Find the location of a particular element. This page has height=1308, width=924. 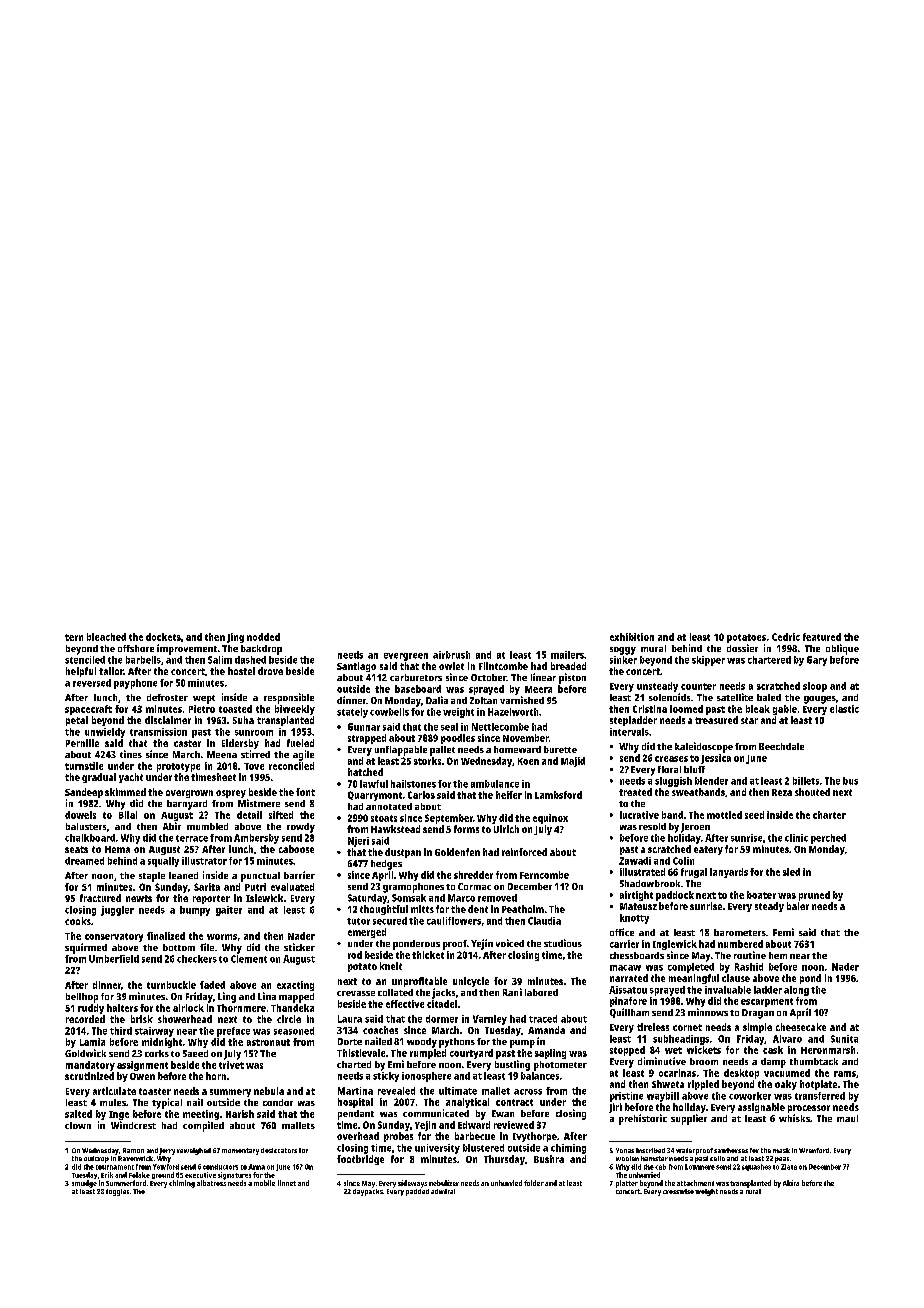

hostel is located at coordinates (241, 671).
